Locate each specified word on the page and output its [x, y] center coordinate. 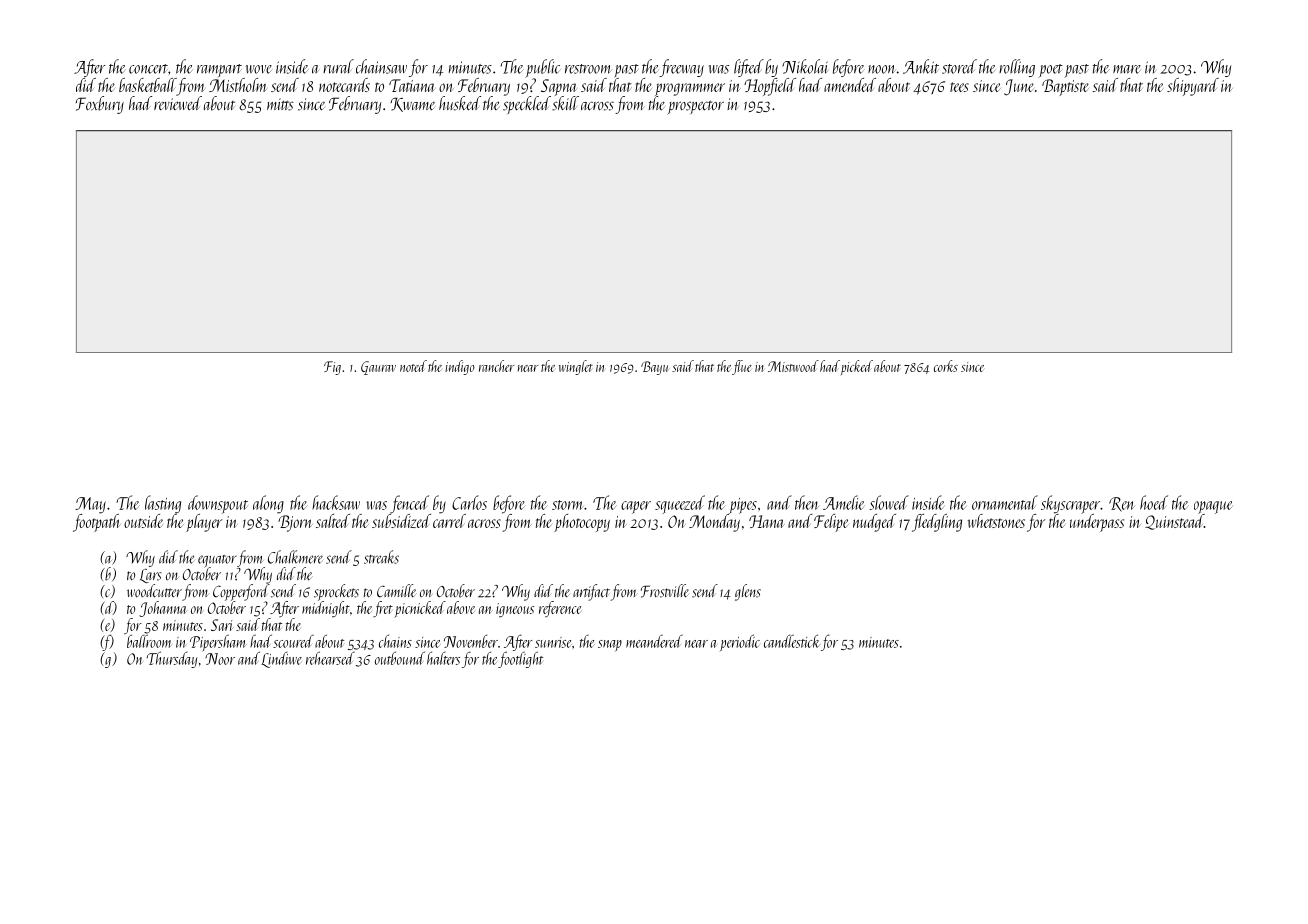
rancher [496, 366]
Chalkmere [295, 557]
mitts [280, 104]
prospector [695, 108]
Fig [332, 368]
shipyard [1193, 87]
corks [946, 366]
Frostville [665, 591]
